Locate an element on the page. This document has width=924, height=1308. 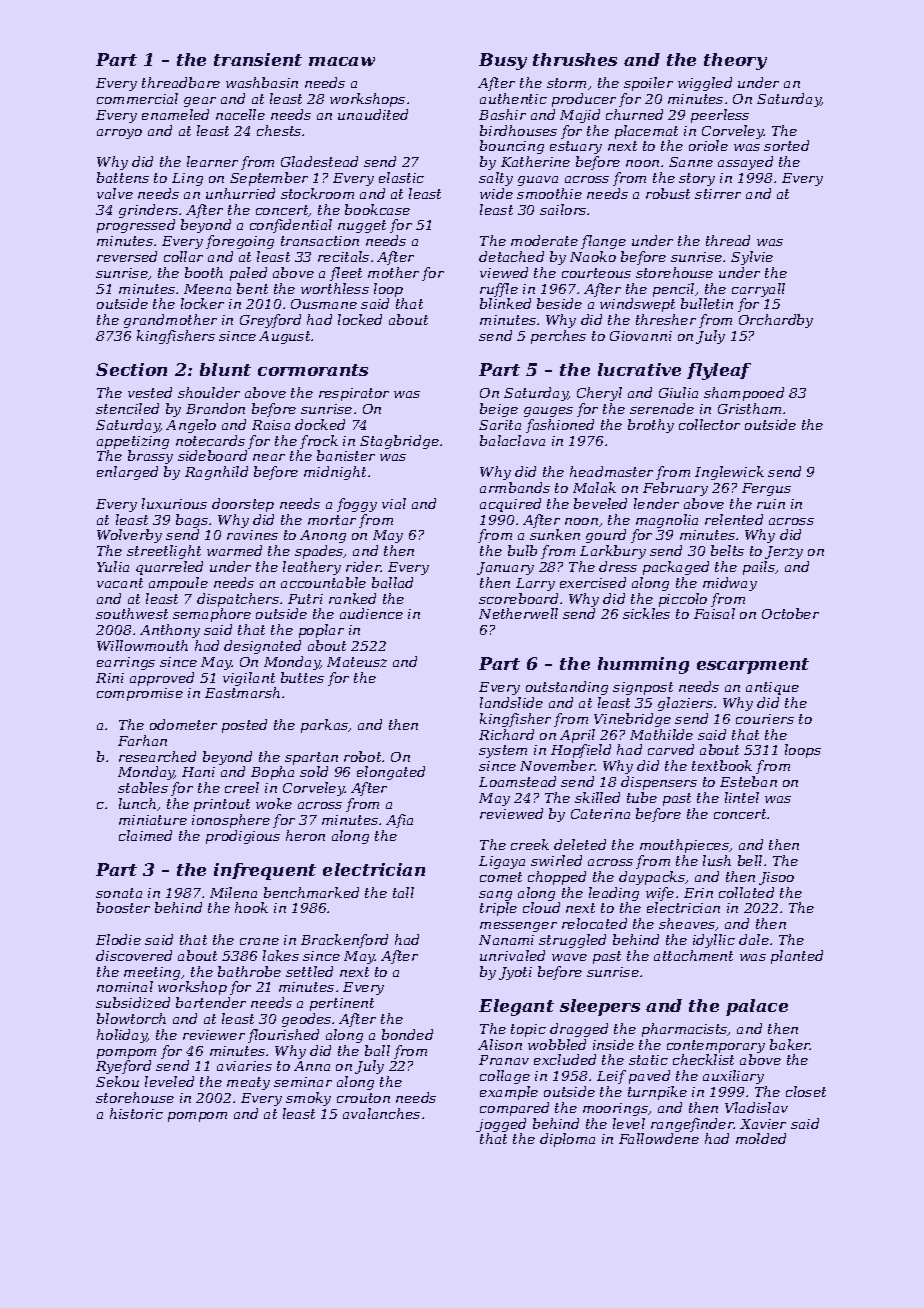
Section is located at coordinates (131, 369).
